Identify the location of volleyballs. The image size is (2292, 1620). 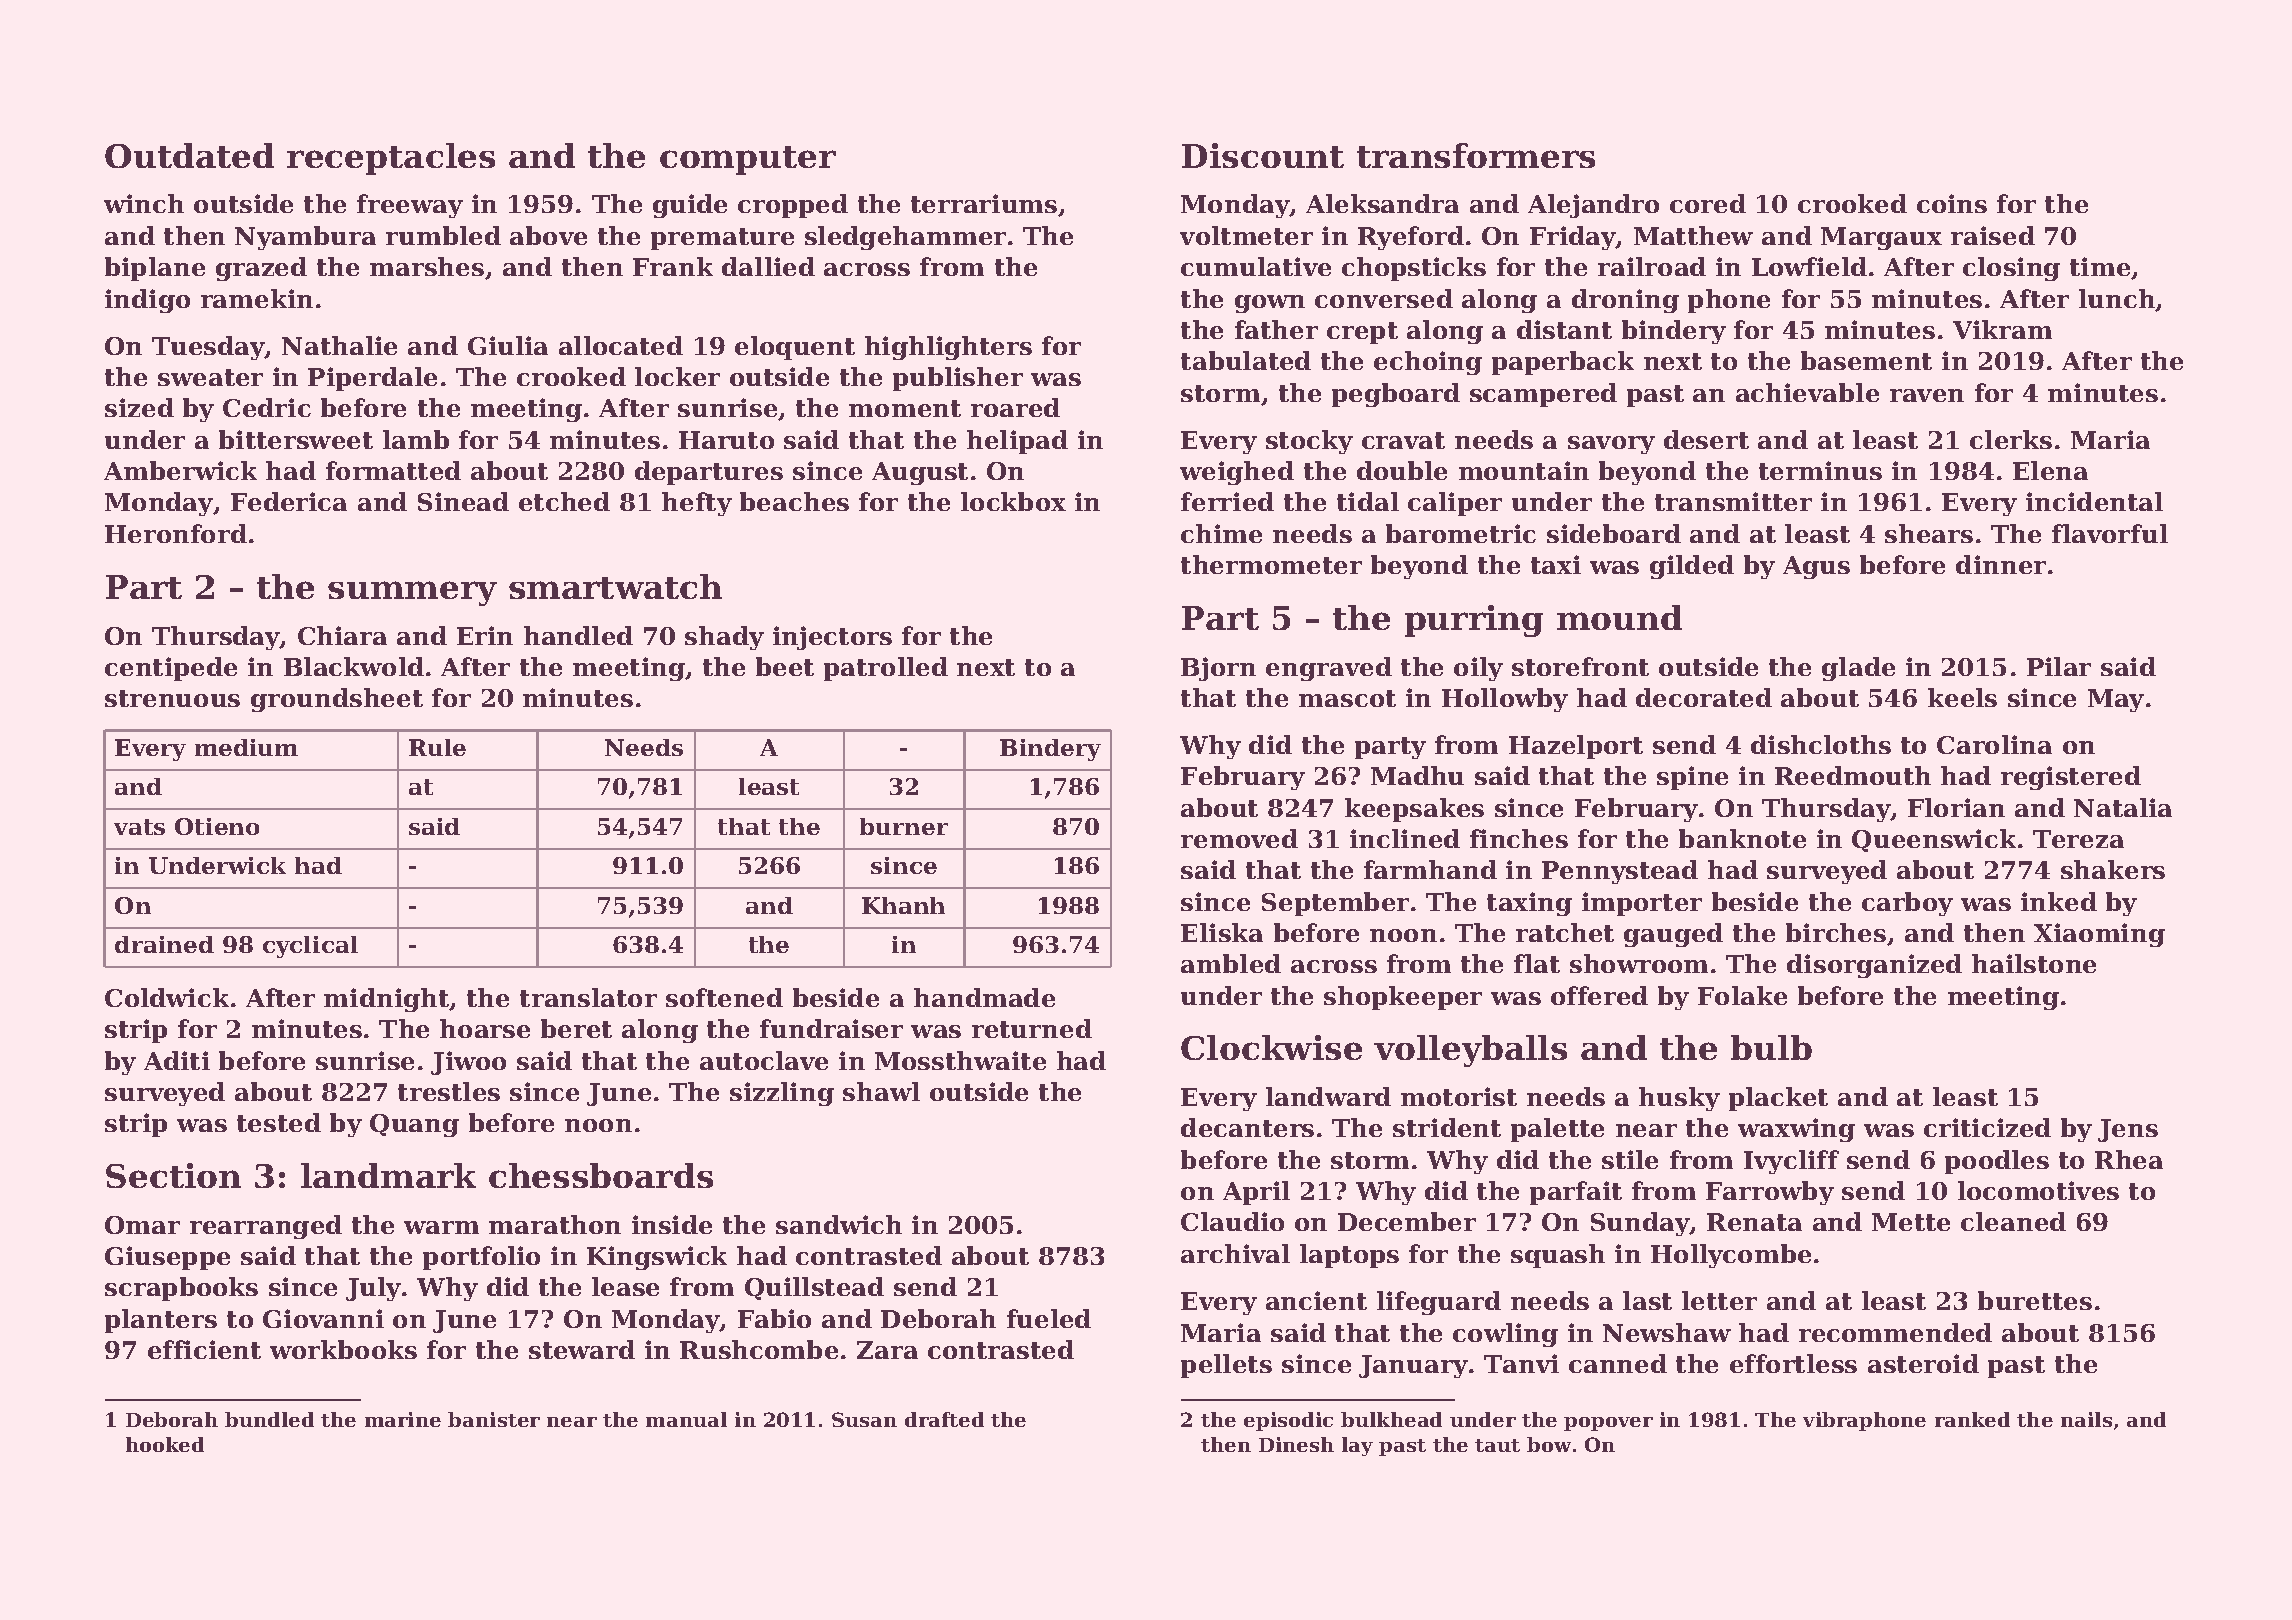
(1470, 1051).
